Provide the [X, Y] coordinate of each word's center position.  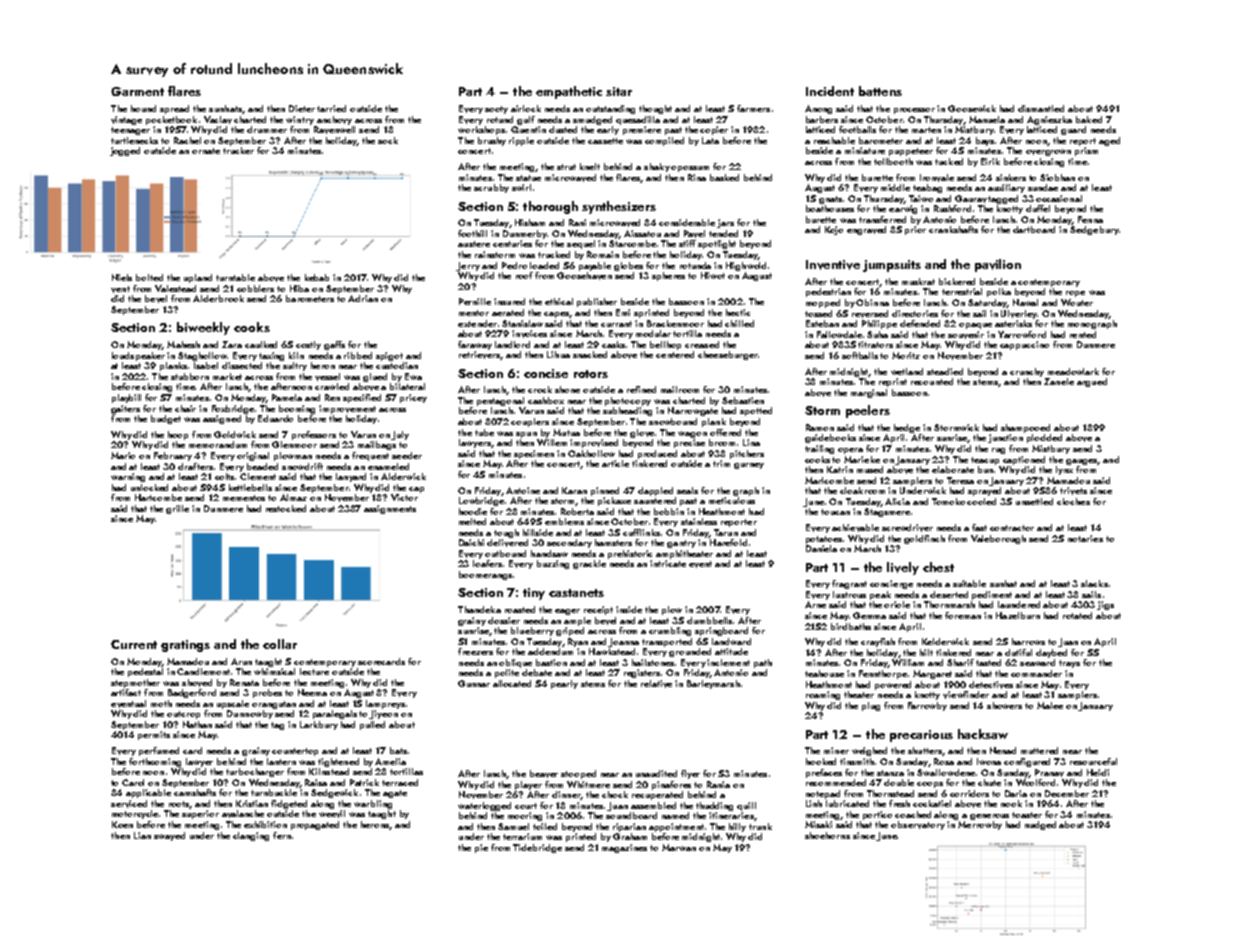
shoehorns [827, 835]
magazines [624, 848]
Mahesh [183, 344]
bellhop [665, 345]
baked [1089, 119]
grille [177, 509]
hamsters [613, 542]
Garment [137, 91]
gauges [1081, 462]
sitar [619, 91]
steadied [945, 371]
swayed [169, 836]
